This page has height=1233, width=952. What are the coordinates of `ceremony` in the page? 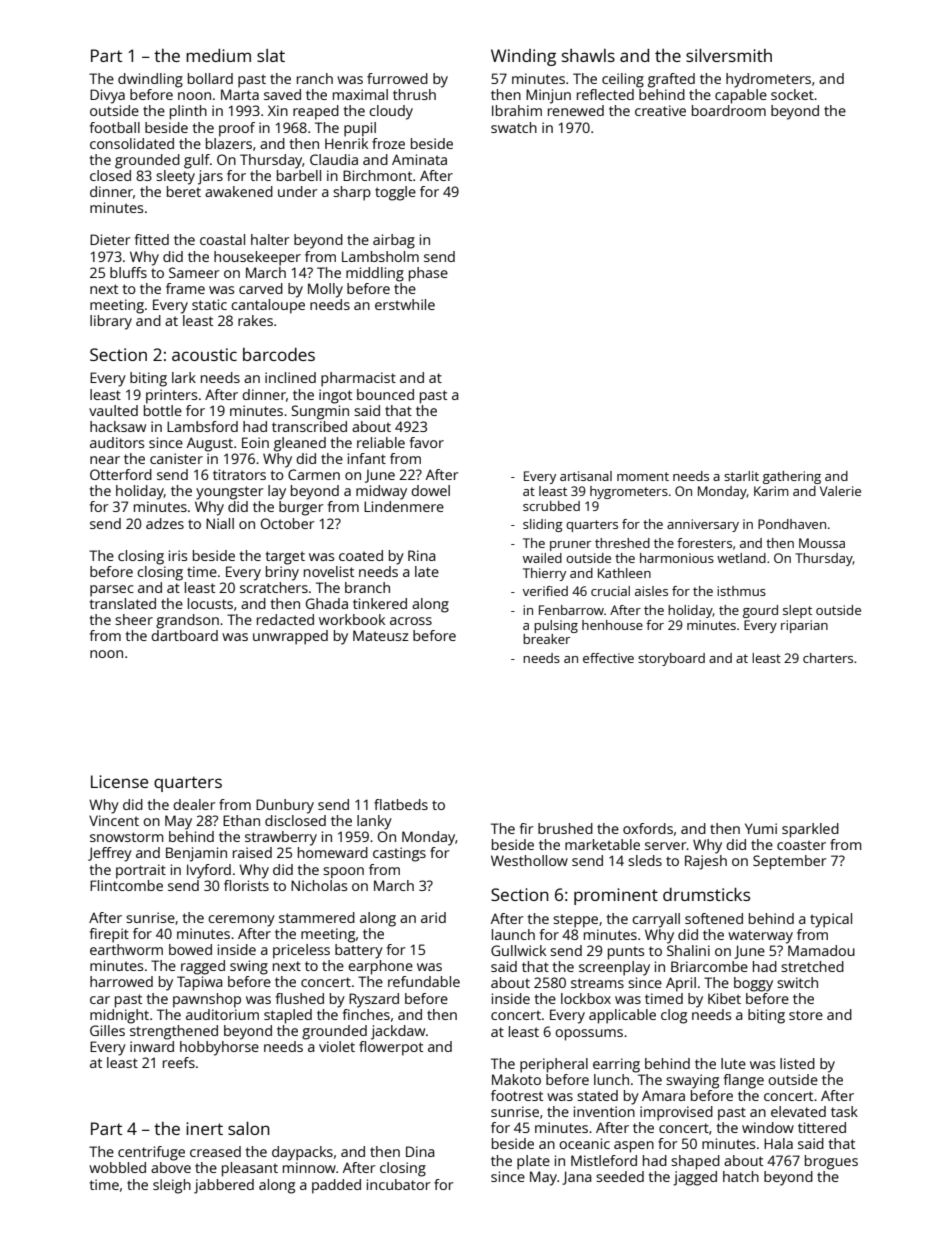 It's located at (241, 921).
